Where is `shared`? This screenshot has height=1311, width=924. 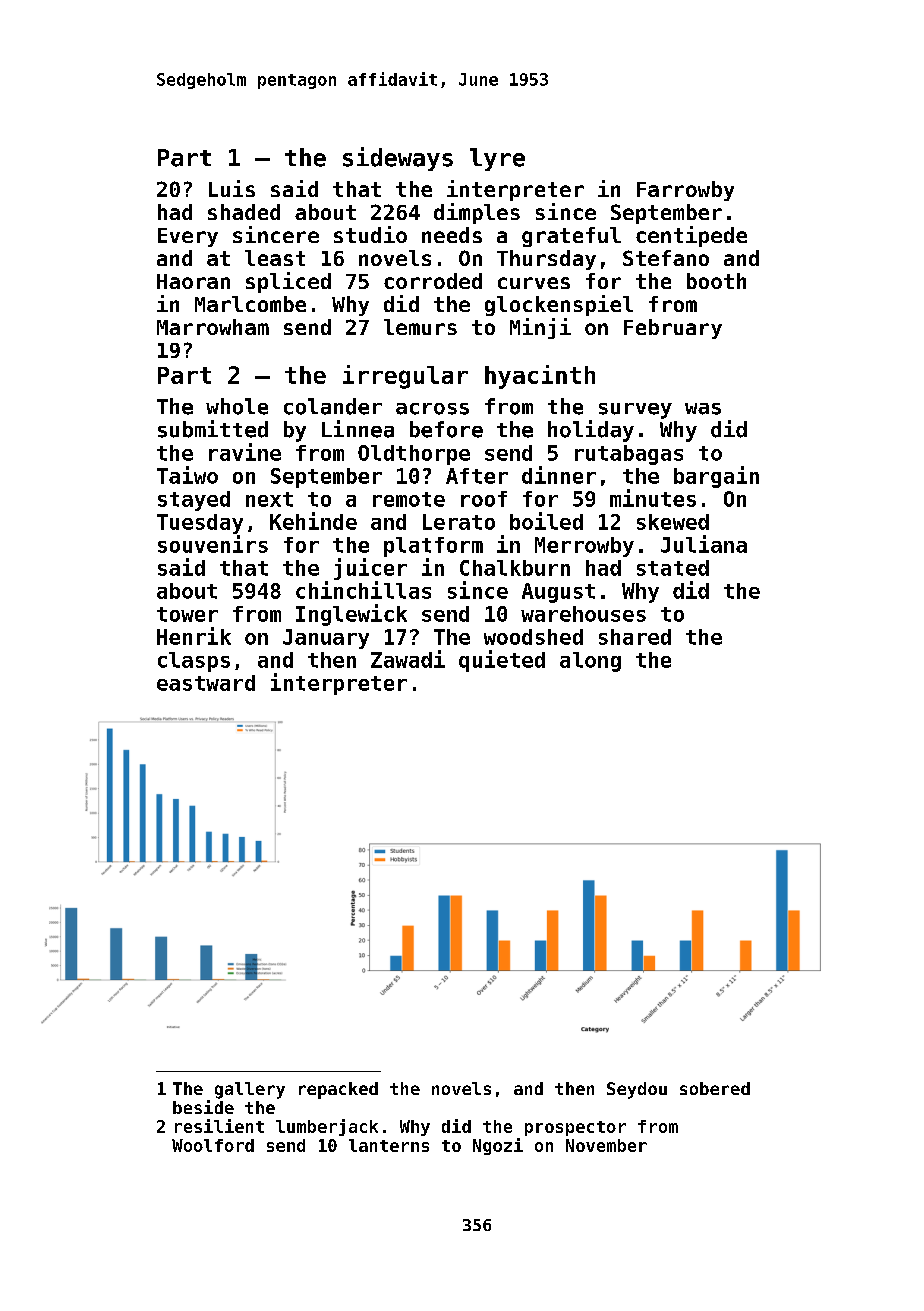 shared is located at coordinates (635, 637).
